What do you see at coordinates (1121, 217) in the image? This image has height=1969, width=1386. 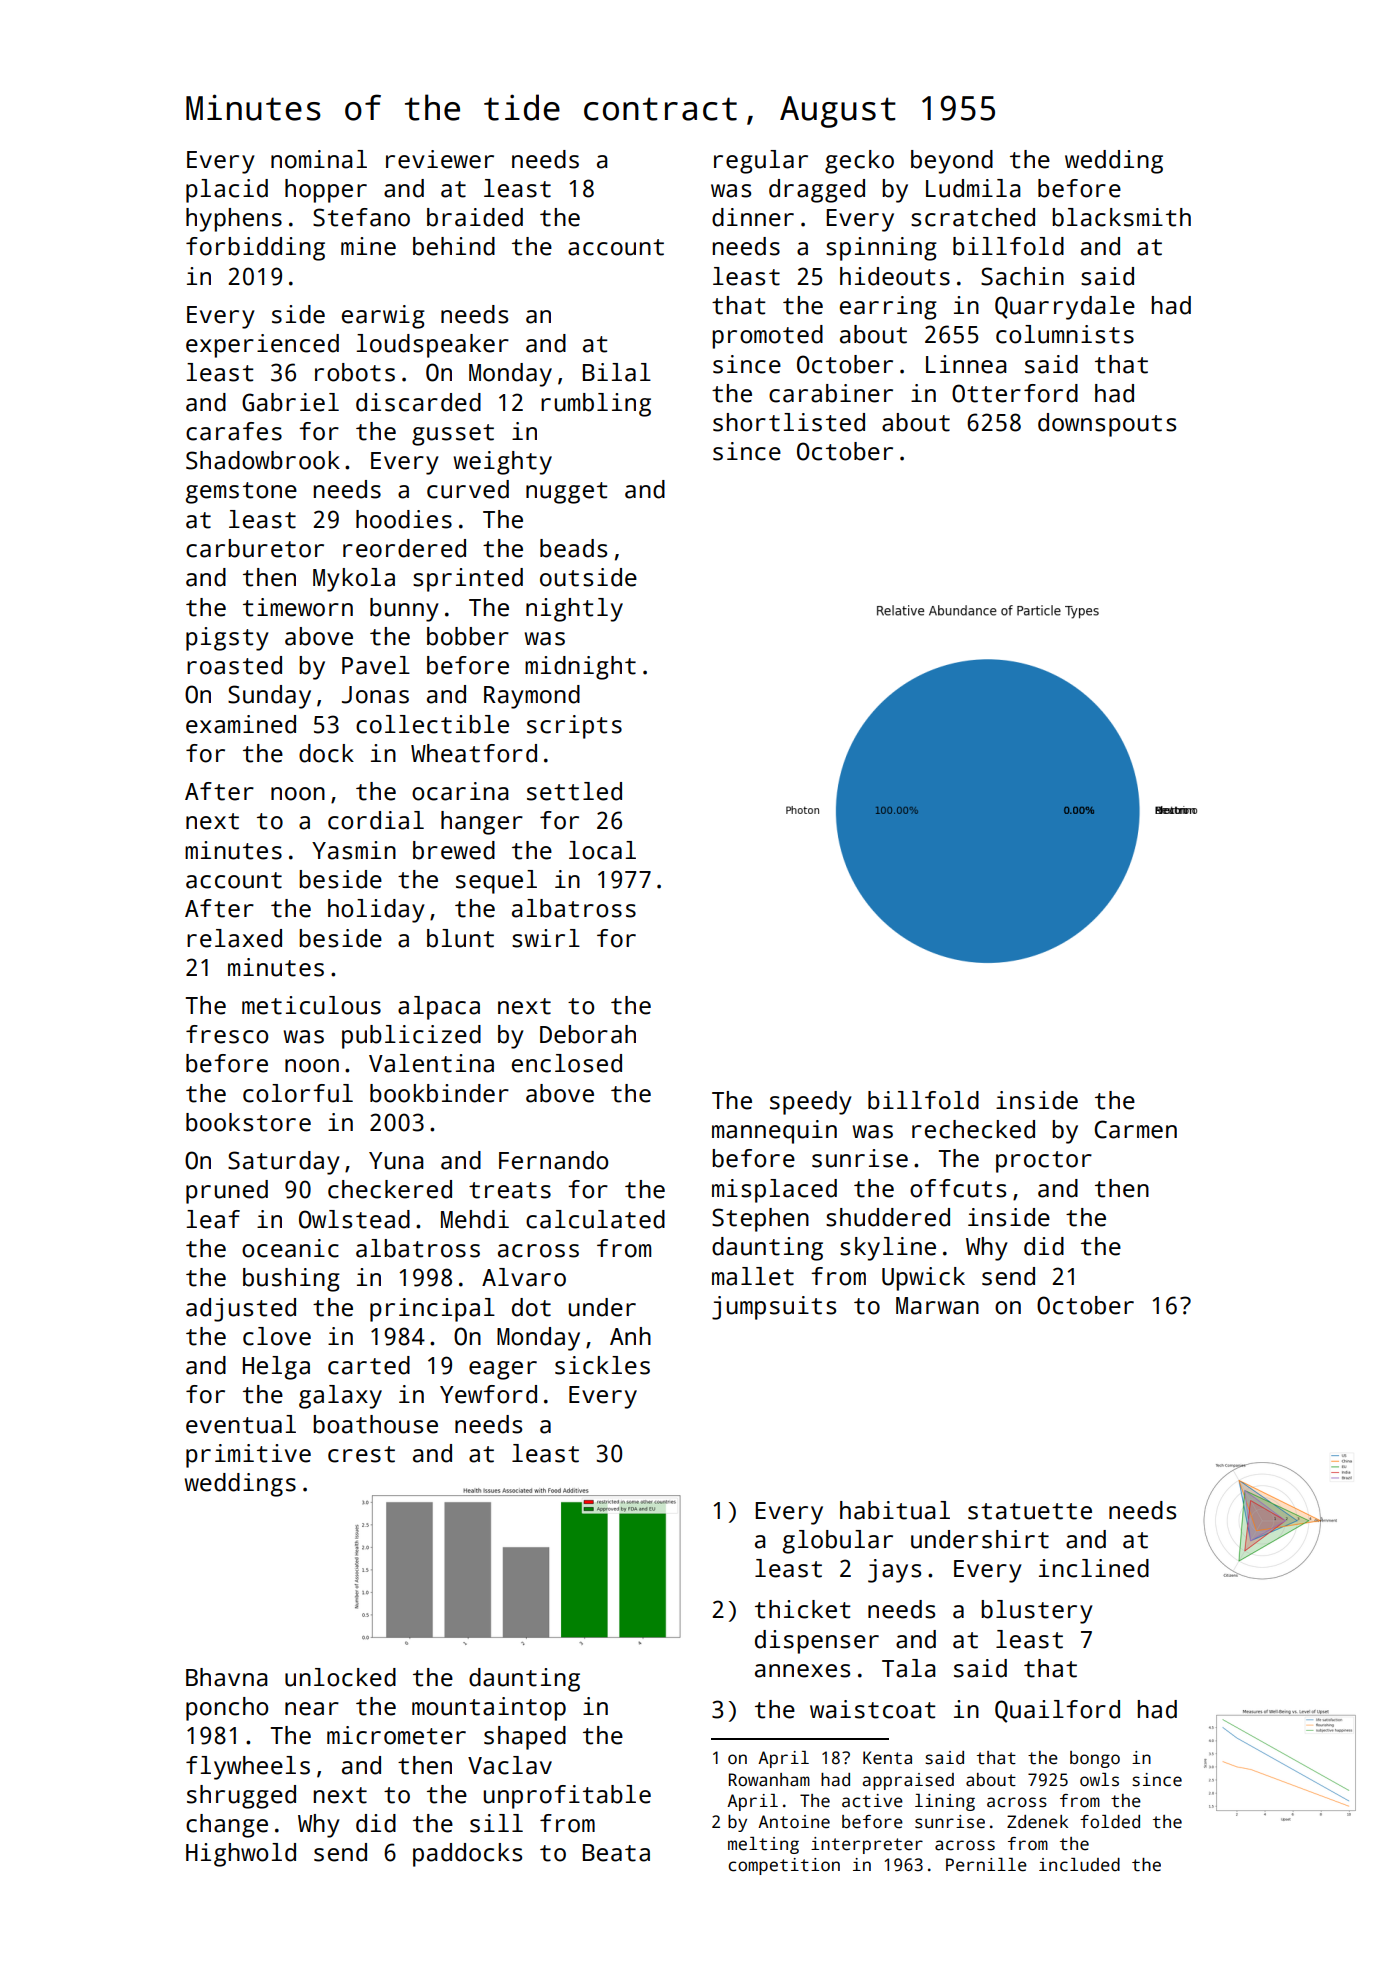 I see `blacksmith` at bounding box center [1121, 217].
